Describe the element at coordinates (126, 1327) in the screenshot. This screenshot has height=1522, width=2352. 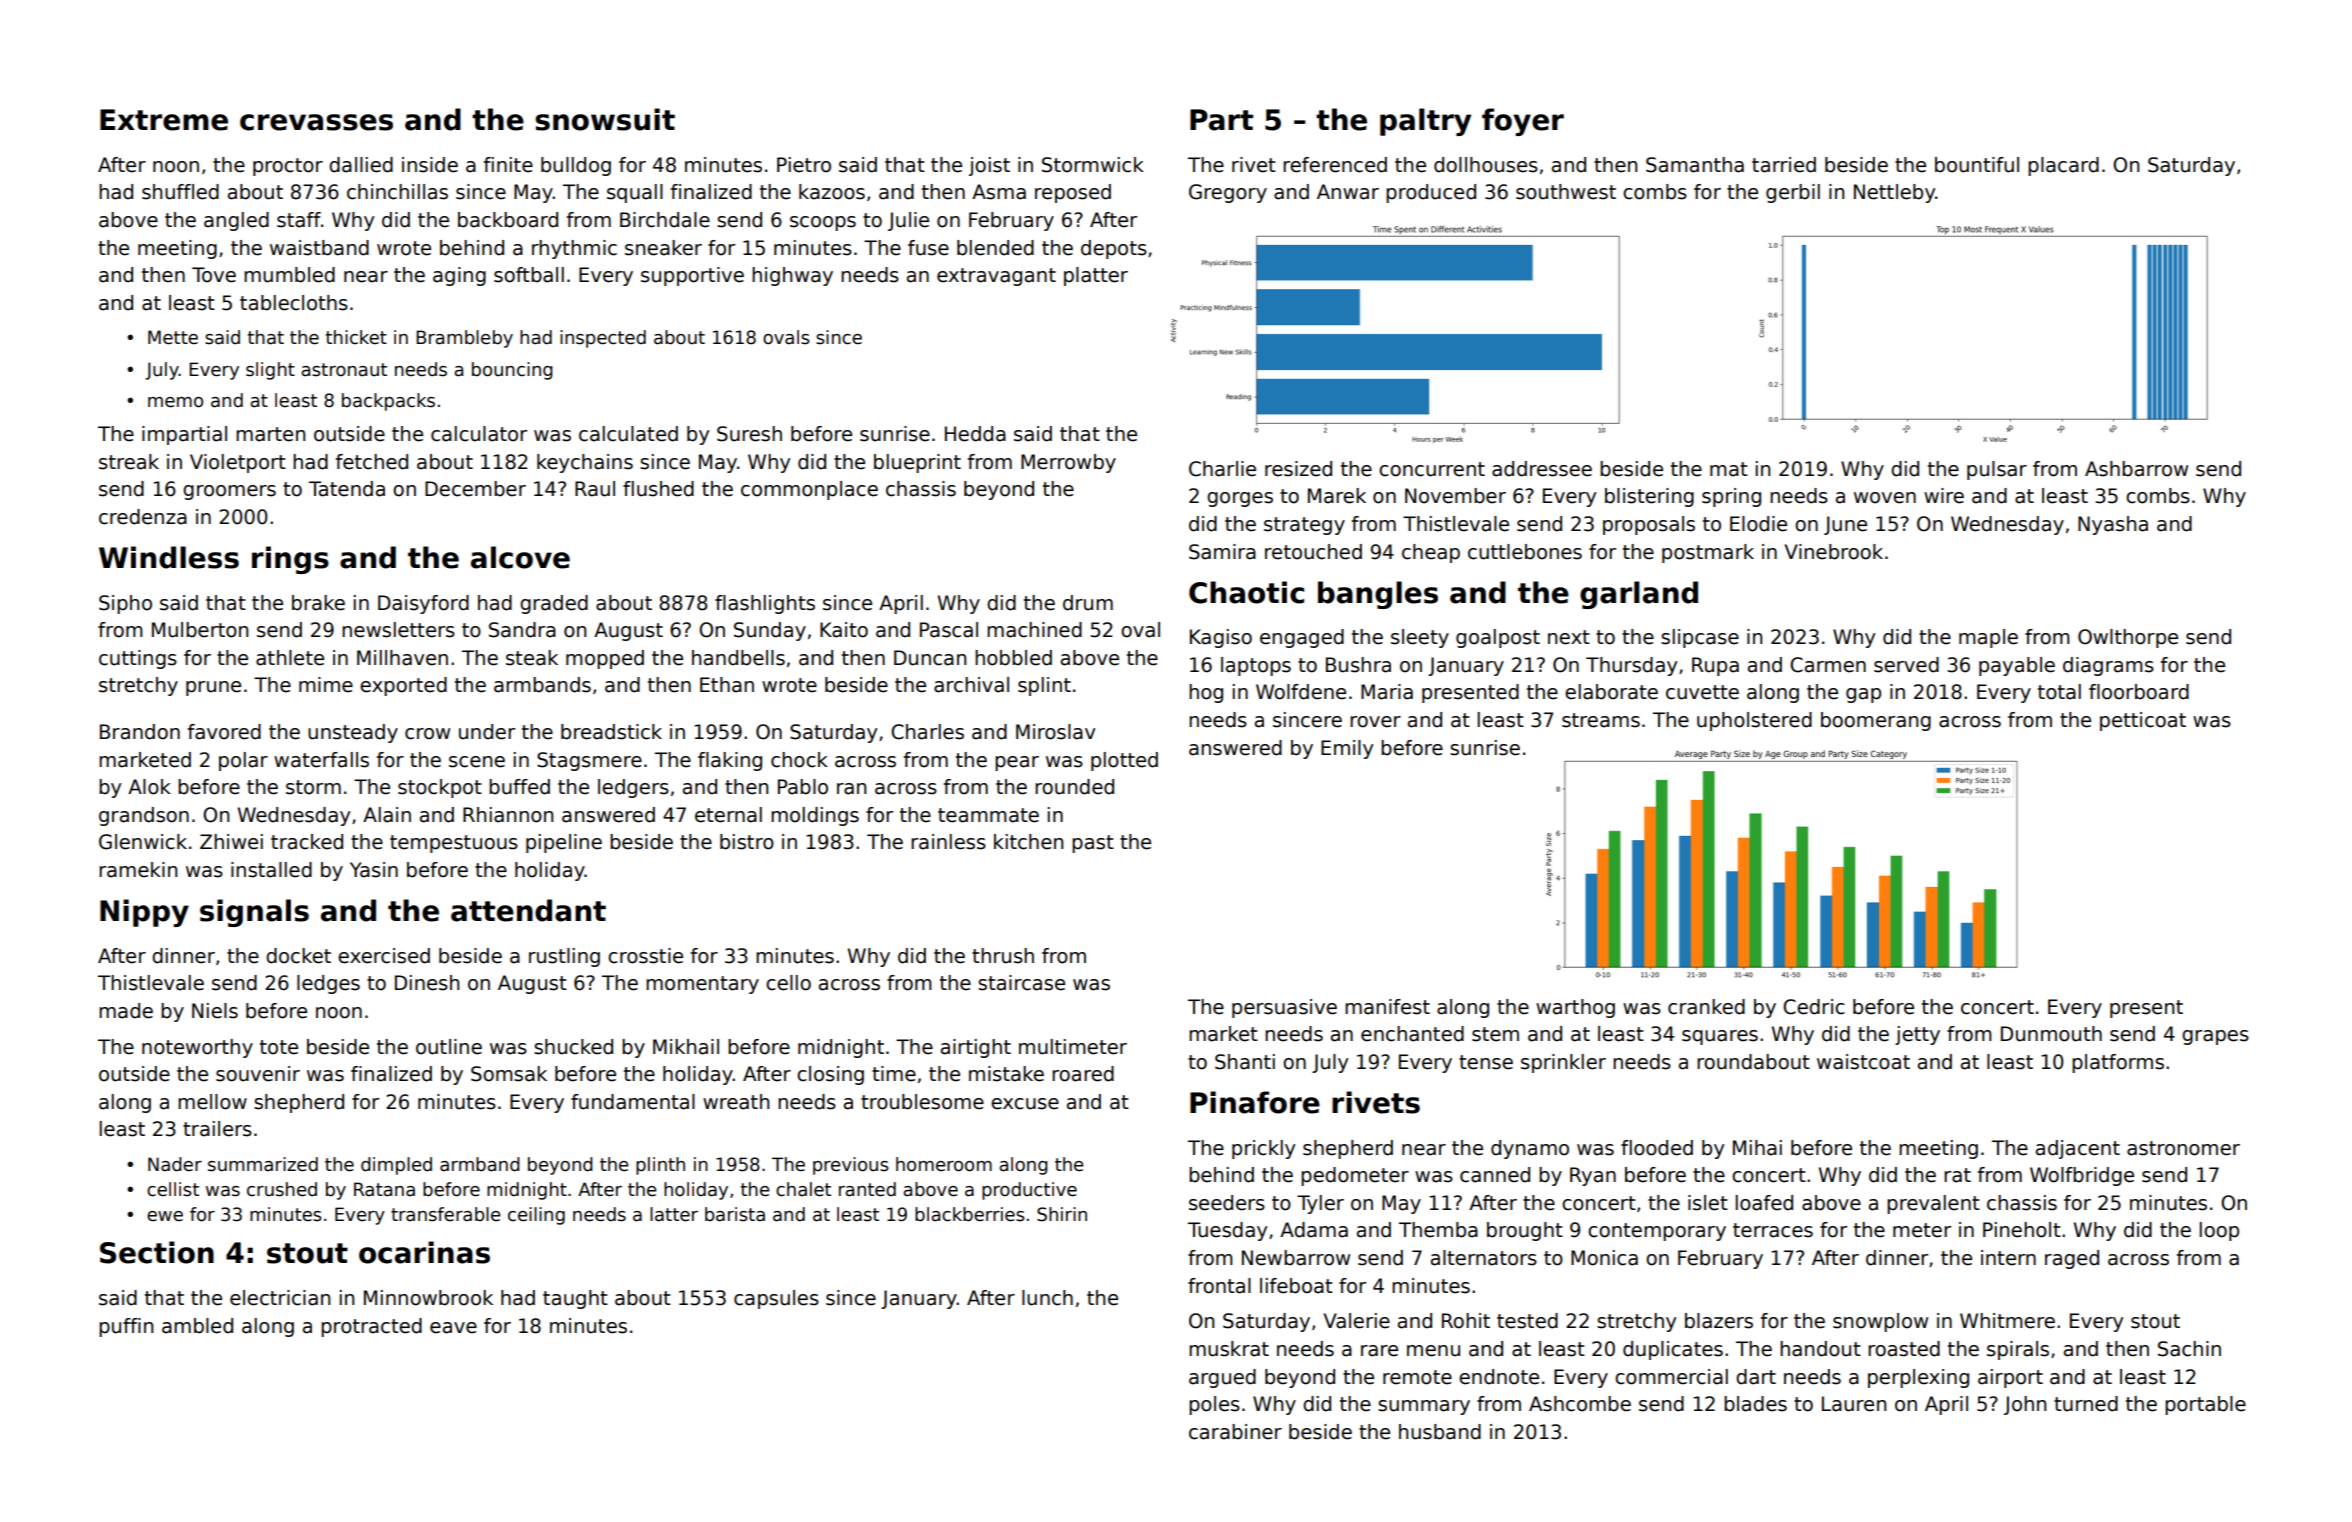
I see `puffin` at that location.
